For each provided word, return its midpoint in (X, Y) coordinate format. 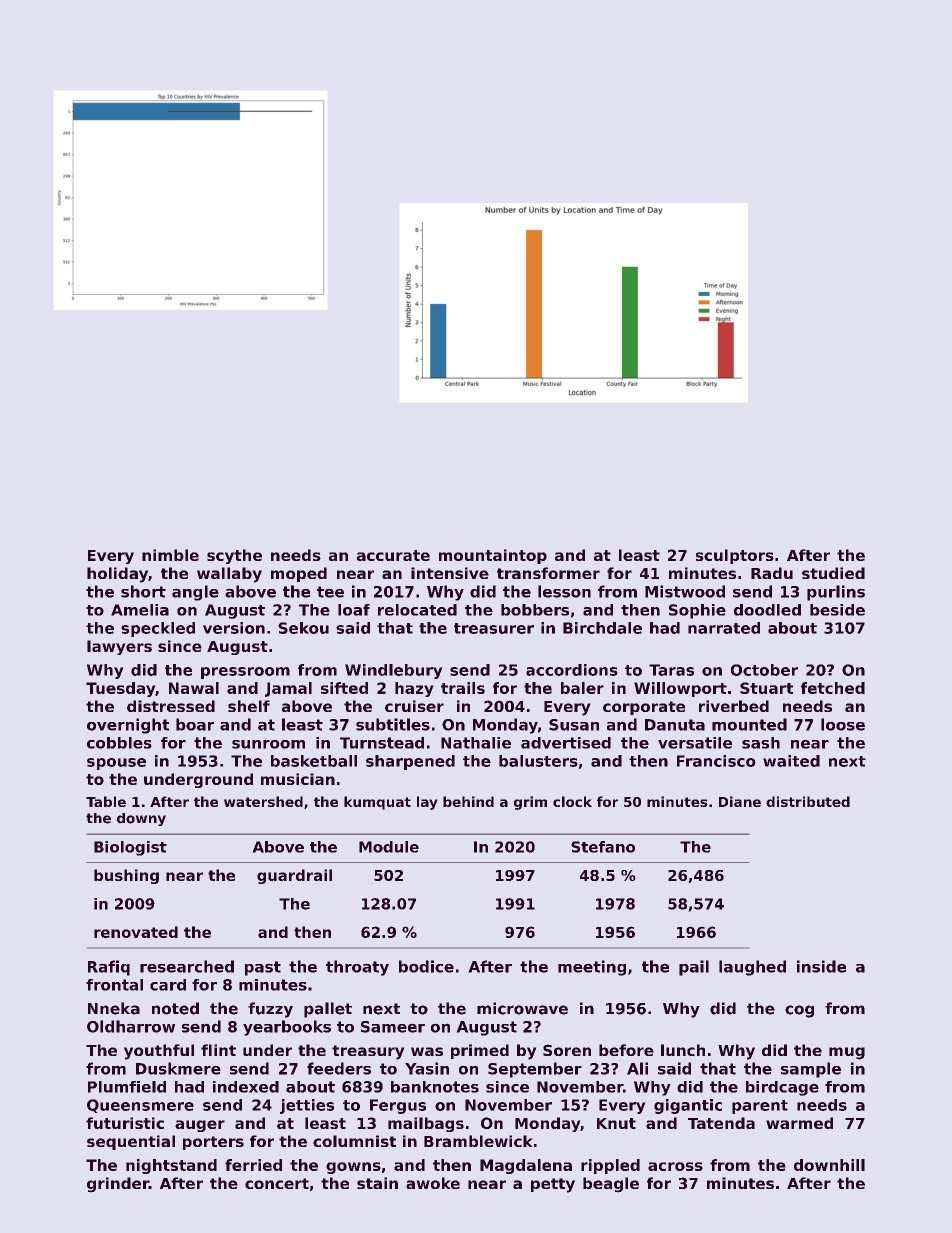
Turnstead (382, 743)
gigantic (688, 1106)
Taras (671, 670)
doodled (767, 610)
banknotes (435, 1087)
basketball (314, 761)
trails (463, 688)
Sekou (303, 628)
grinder (118, 1185)
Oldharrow (131, 1026)
